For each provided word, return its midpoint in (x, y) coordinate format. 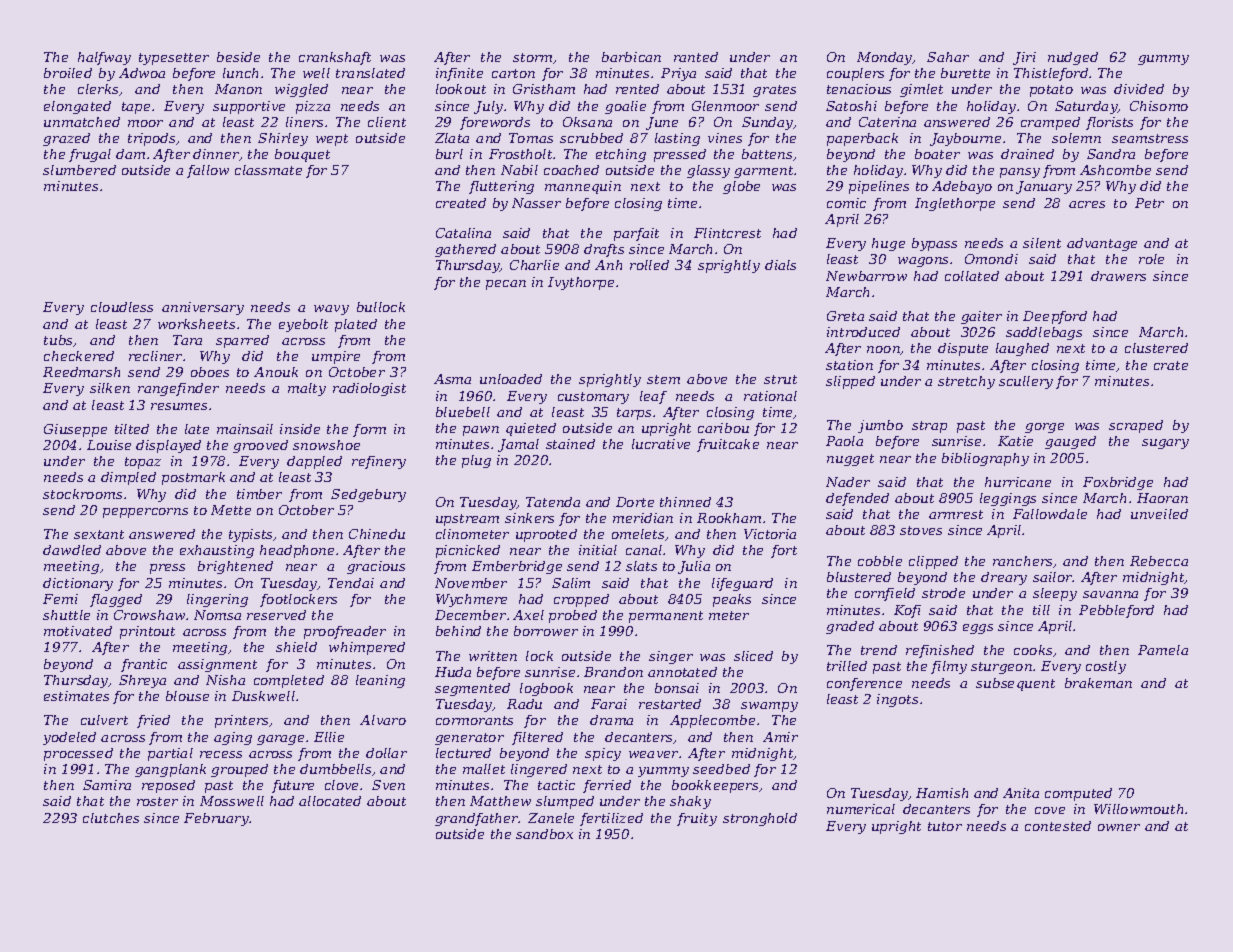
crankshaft (335, 58)
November (471, 583)
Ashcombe (1115, 170)
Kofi (907, 611)
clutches (111, 818)
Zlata (452, 138)
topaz (143, 463)
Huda (453, 672)
